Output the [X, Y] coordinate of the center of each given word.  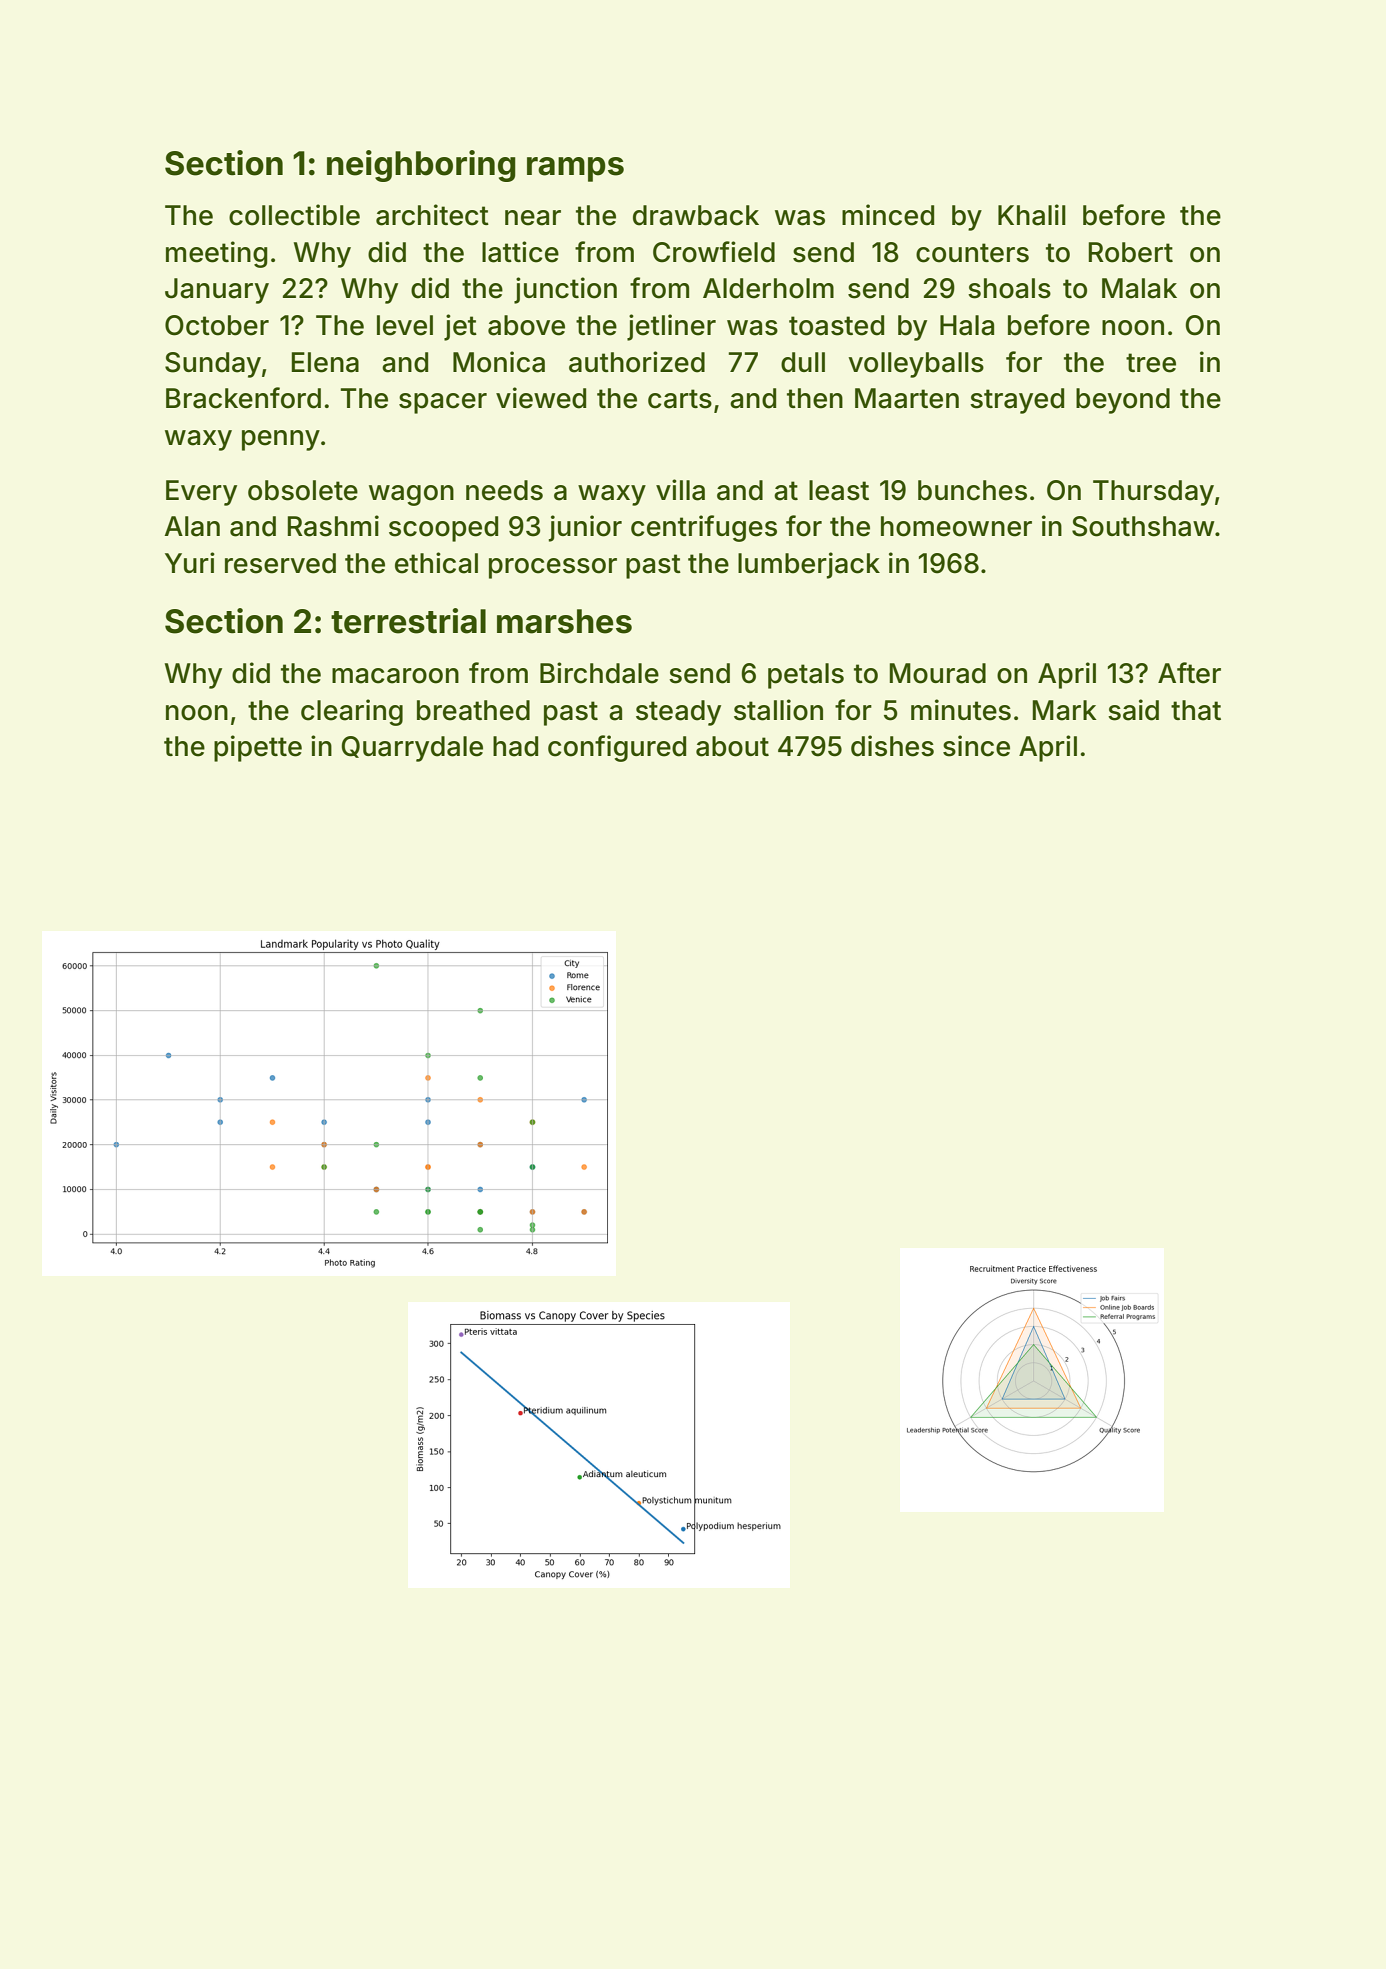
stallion [778, 710]
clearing [352, 712]
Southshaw [1143, 526]
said [1133, 710]
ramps [575, 169]
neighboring [421, 166]
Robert [1131, 252]
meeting [217, 254]
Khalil [1032, 215]
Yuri [190, 562]
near [533, 218]
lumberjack [809, 565]
